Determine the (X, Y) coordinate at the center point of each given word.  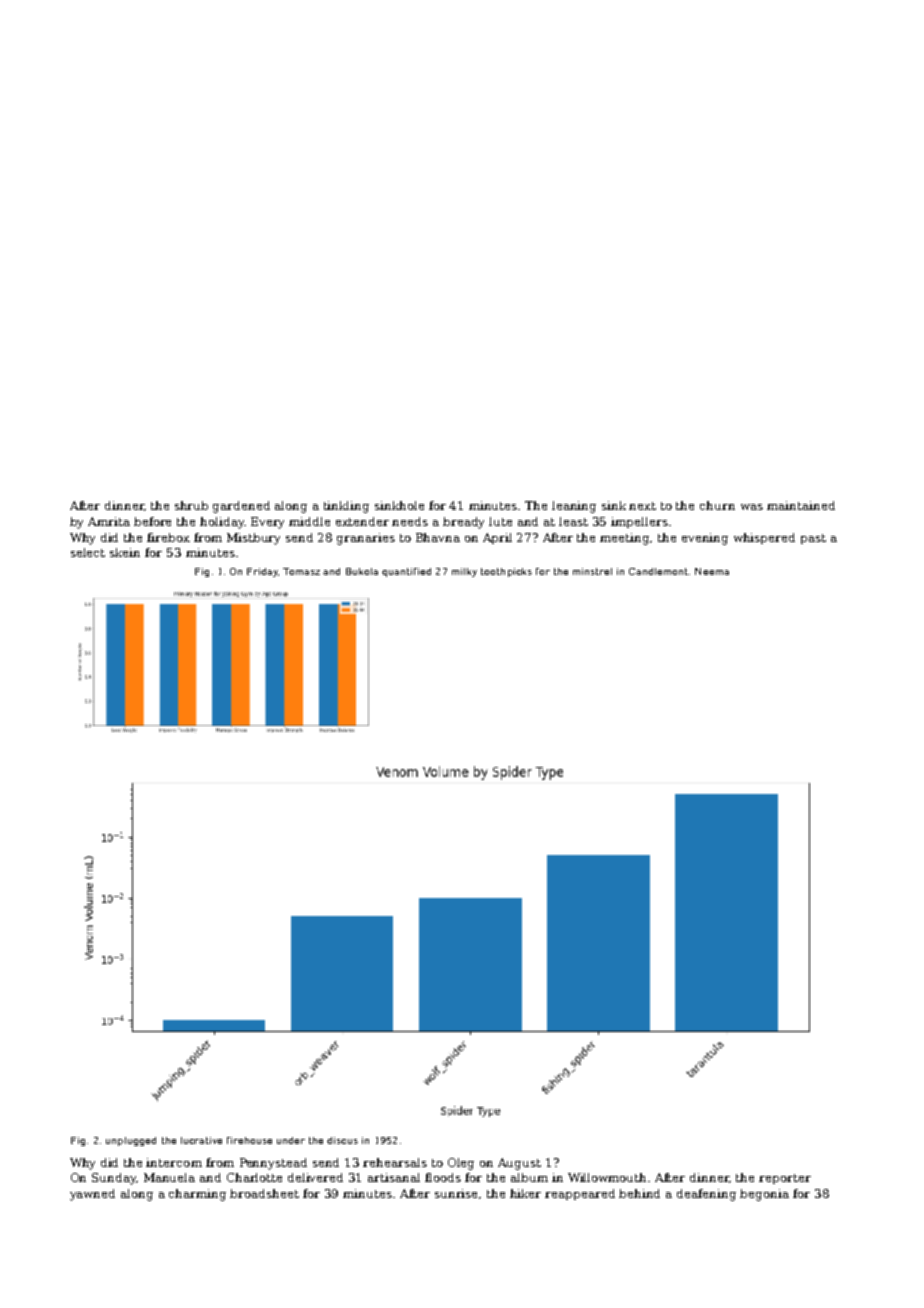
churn (717, 505)
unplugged (131, 1141)
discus (342, 1140)
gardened (241, 507)
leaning (574, 507)
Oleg (461, 1164)
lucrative (201, 1140)
